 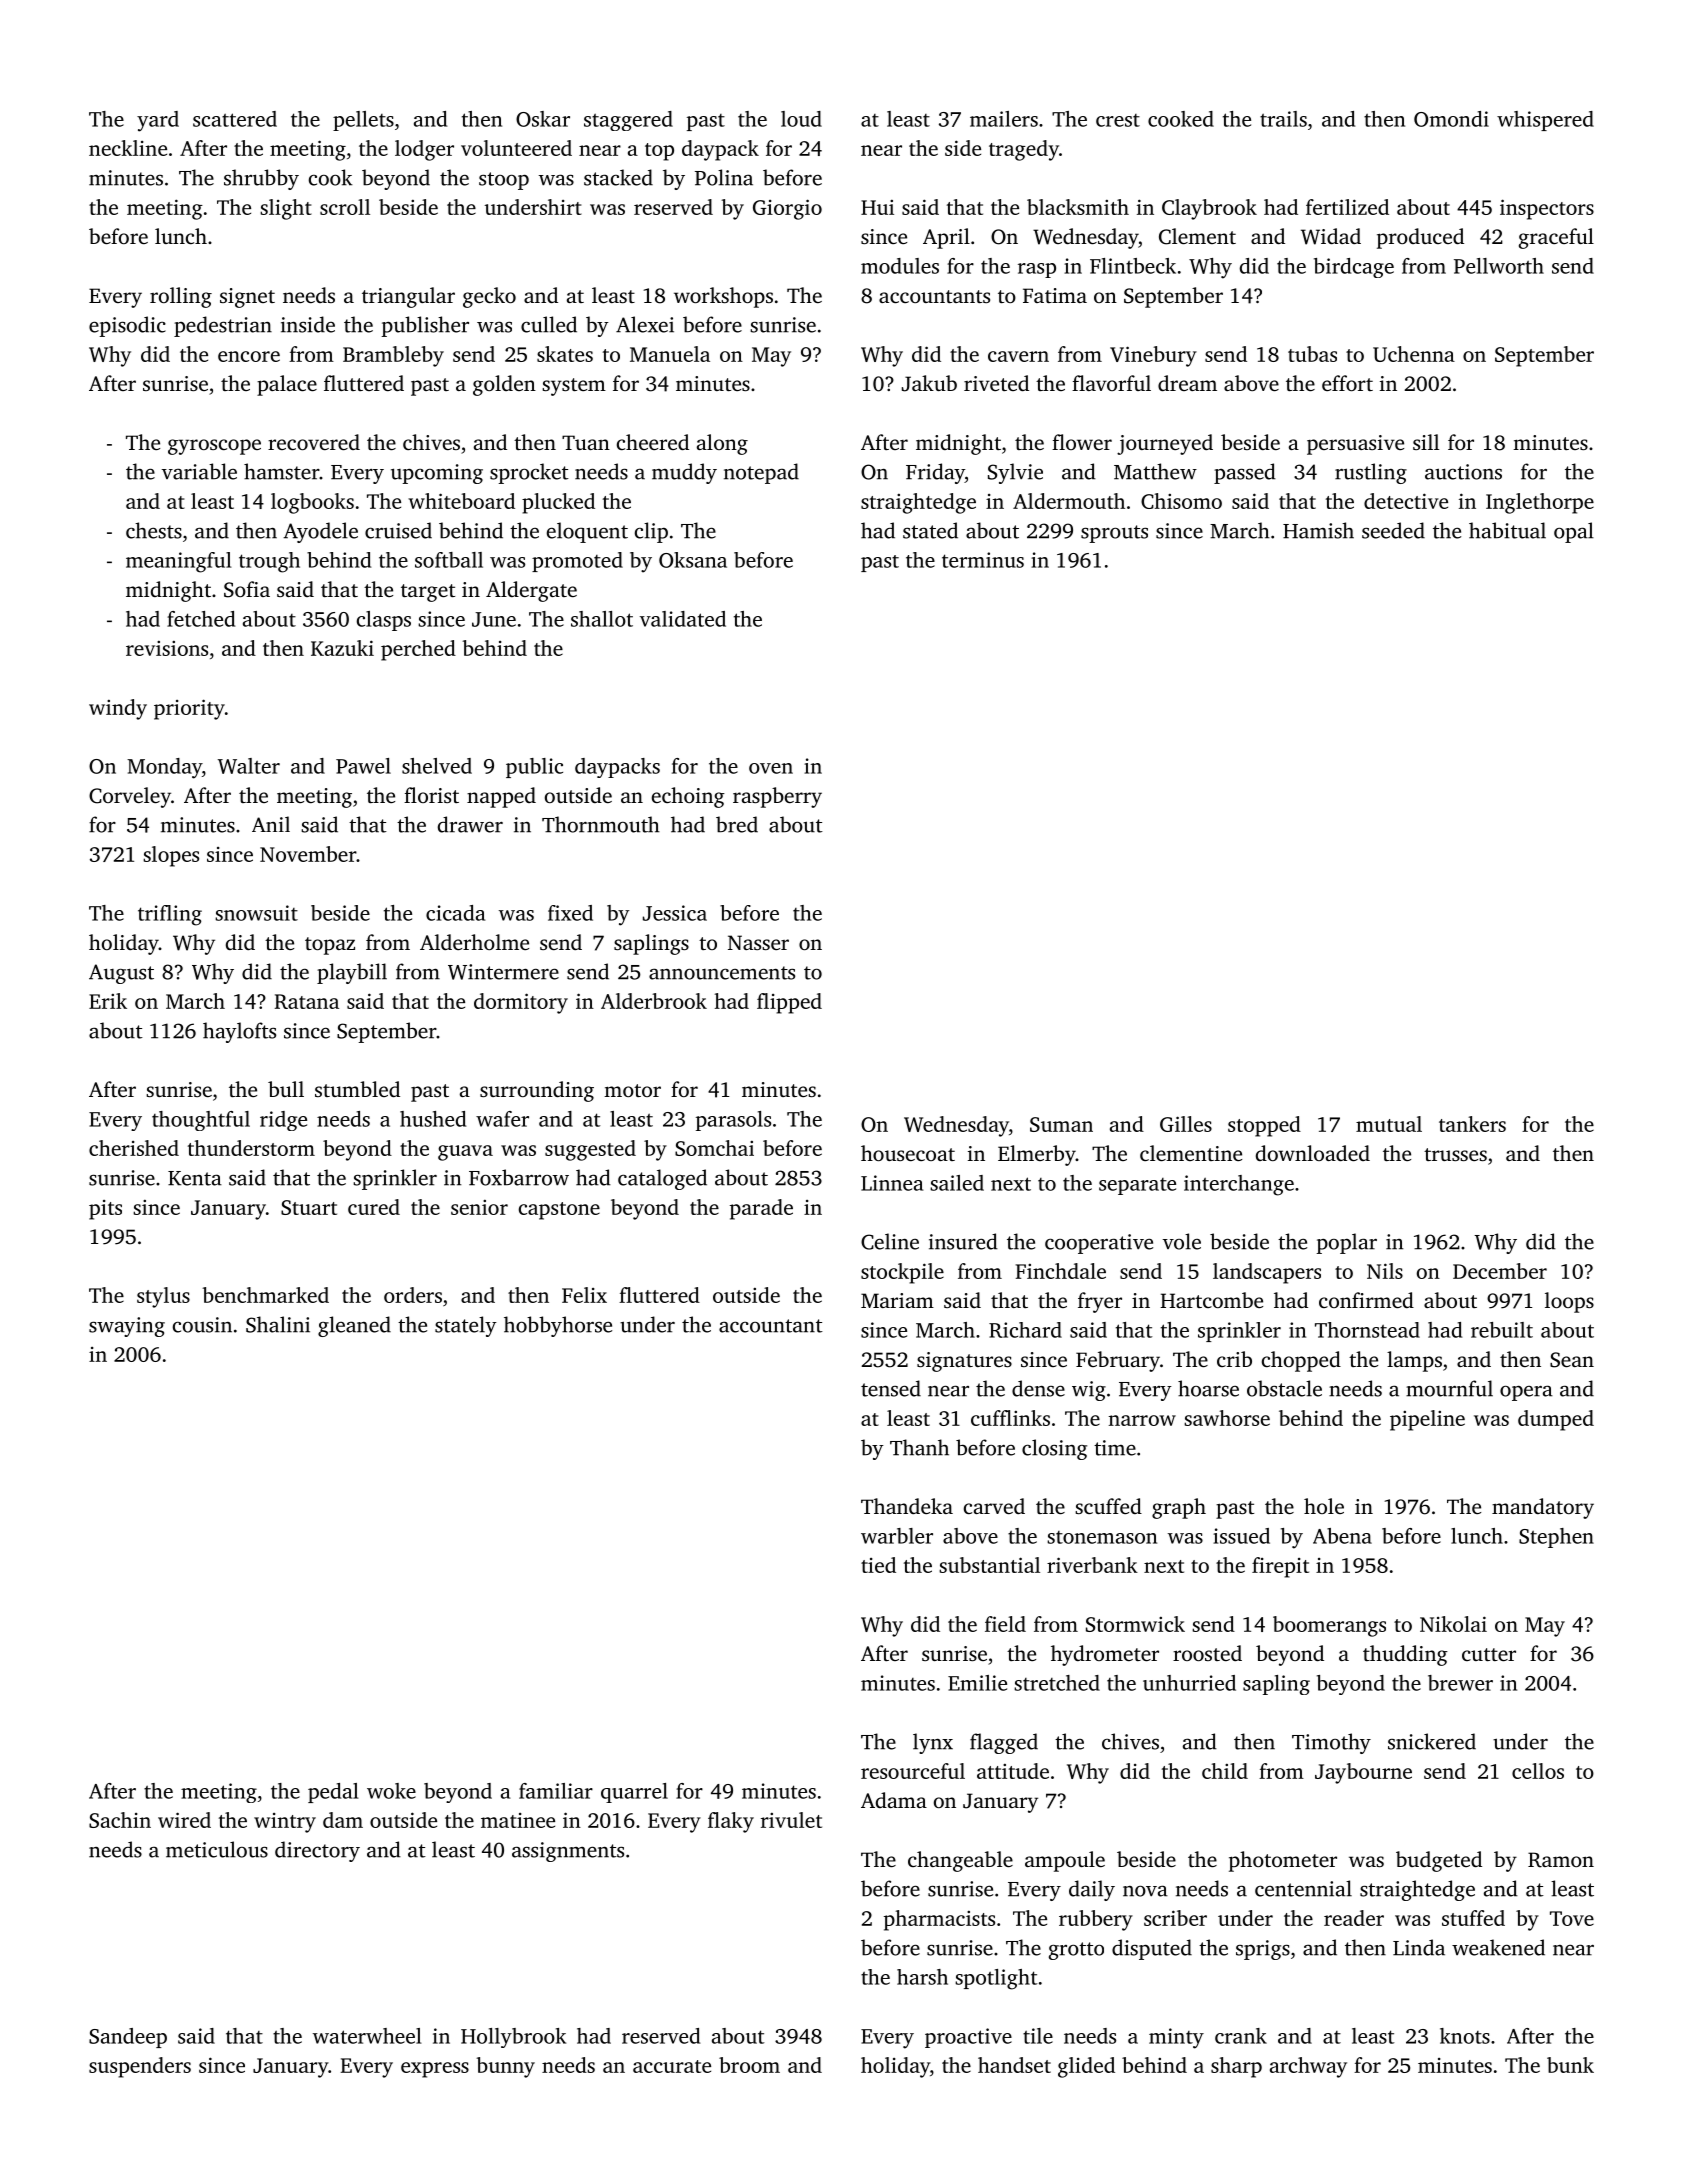 What do you see at coordinates (235, 119) in the page?
I see `scattered` at bounding box center [235, 119].
